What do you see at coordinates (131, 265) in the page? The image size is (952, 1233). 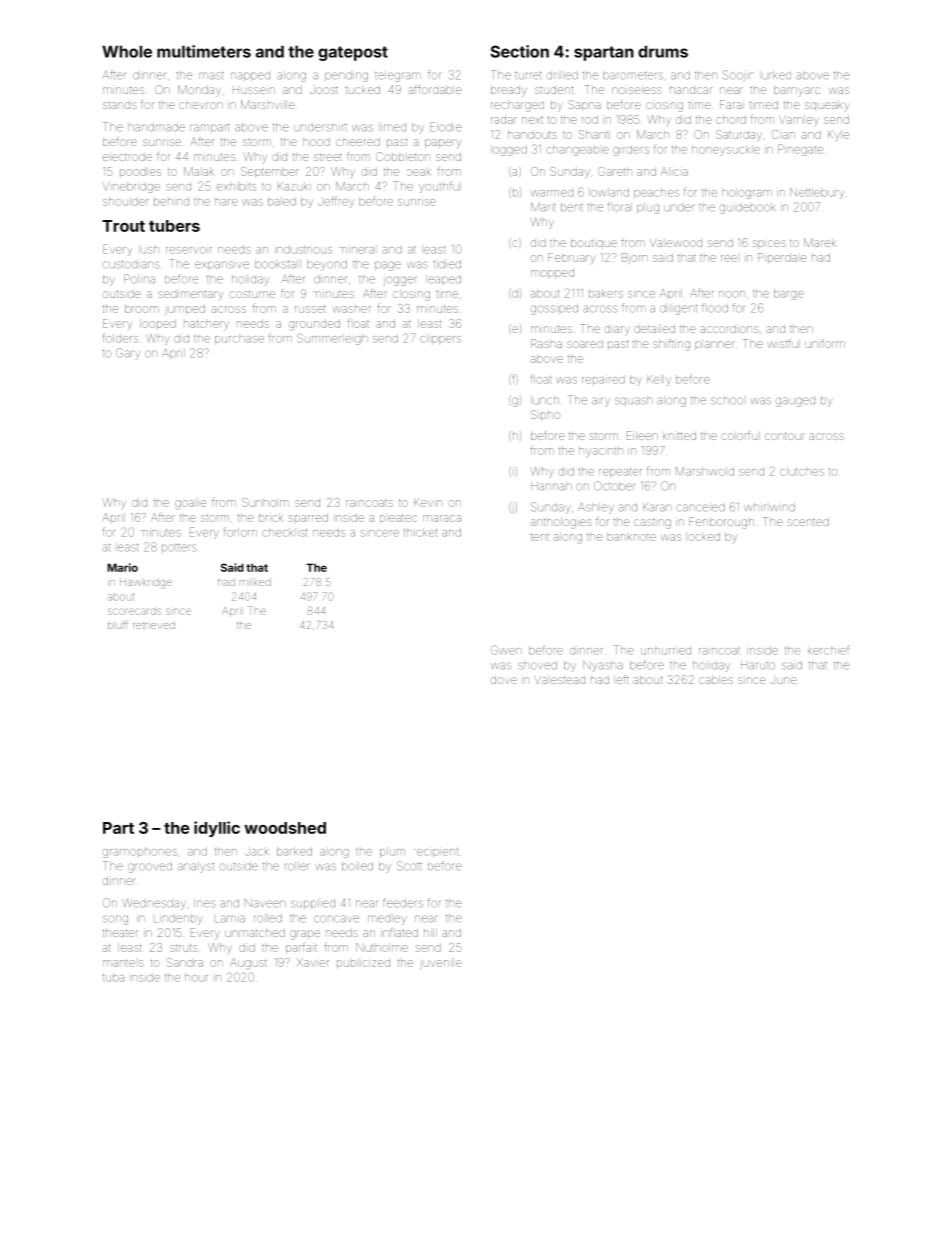 I see `custodians` at bounding box center [131, 265].
